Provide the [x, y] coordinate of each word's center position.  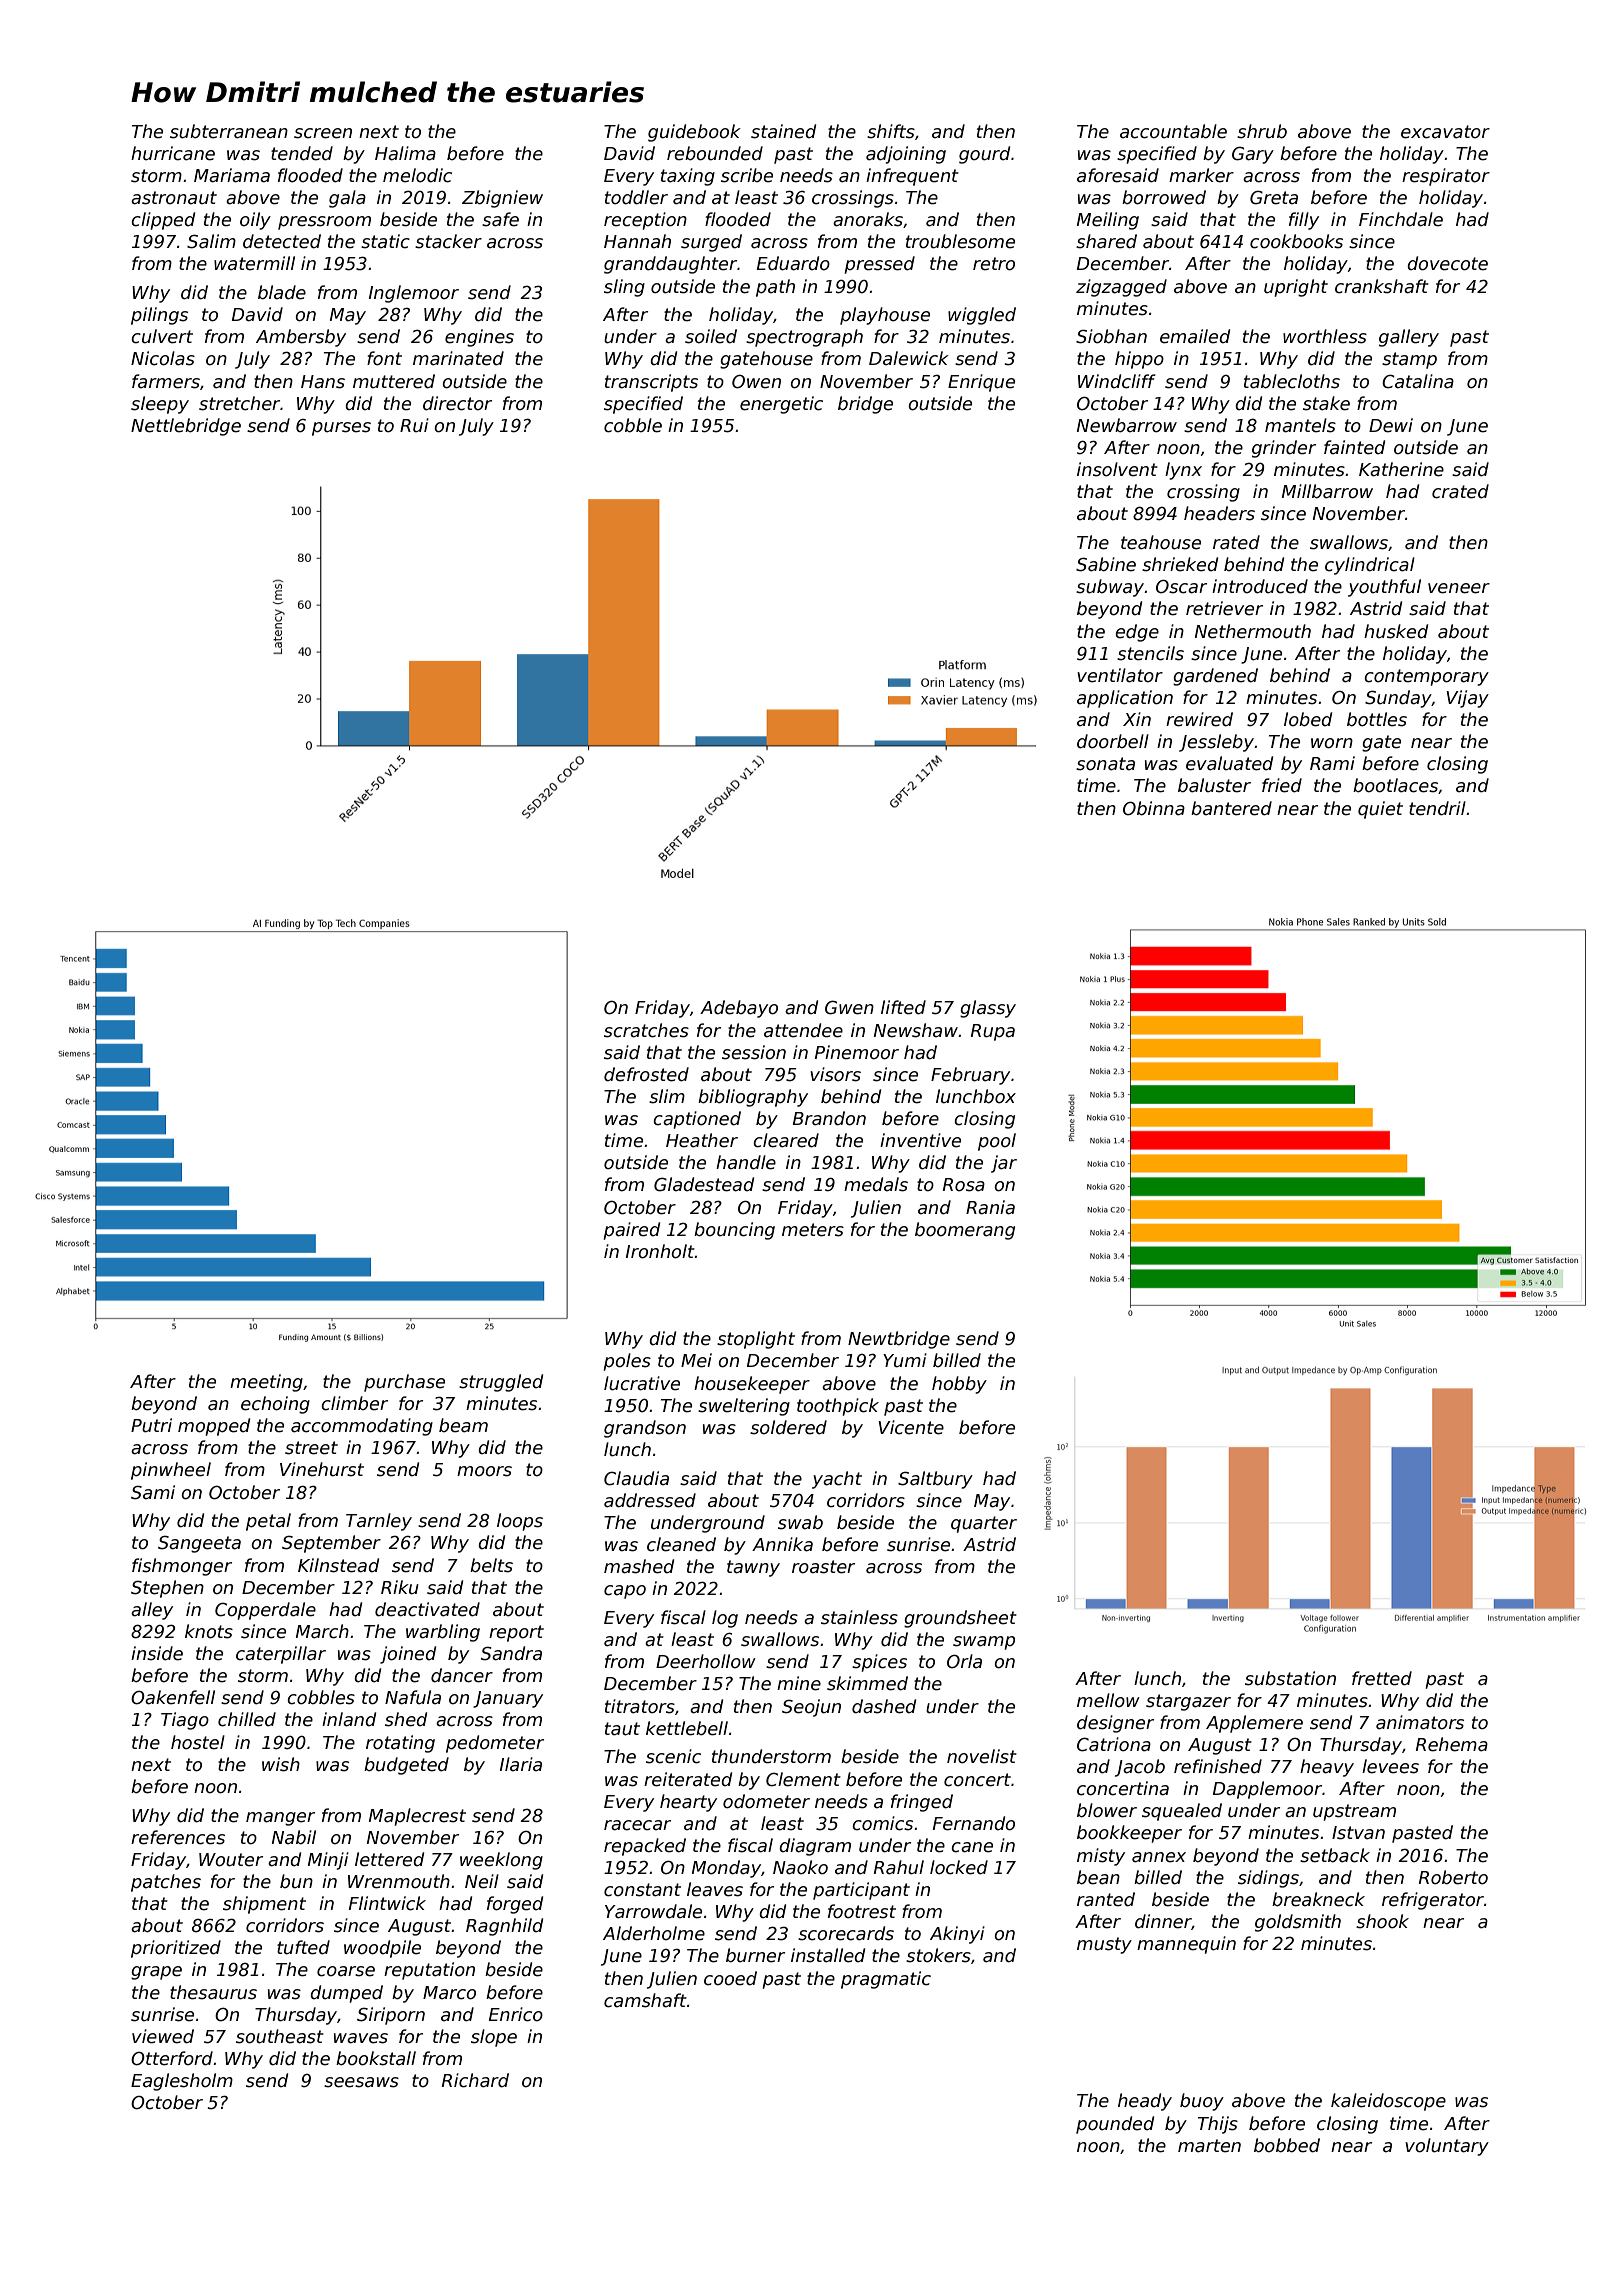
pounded [1115, 2125]
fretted [1382, 1678]
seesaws [361, 2082]
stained [783, 131]
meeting [266, 1383]
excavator [1445, 132]
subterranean [229, 131]
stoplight [756, 1340]
